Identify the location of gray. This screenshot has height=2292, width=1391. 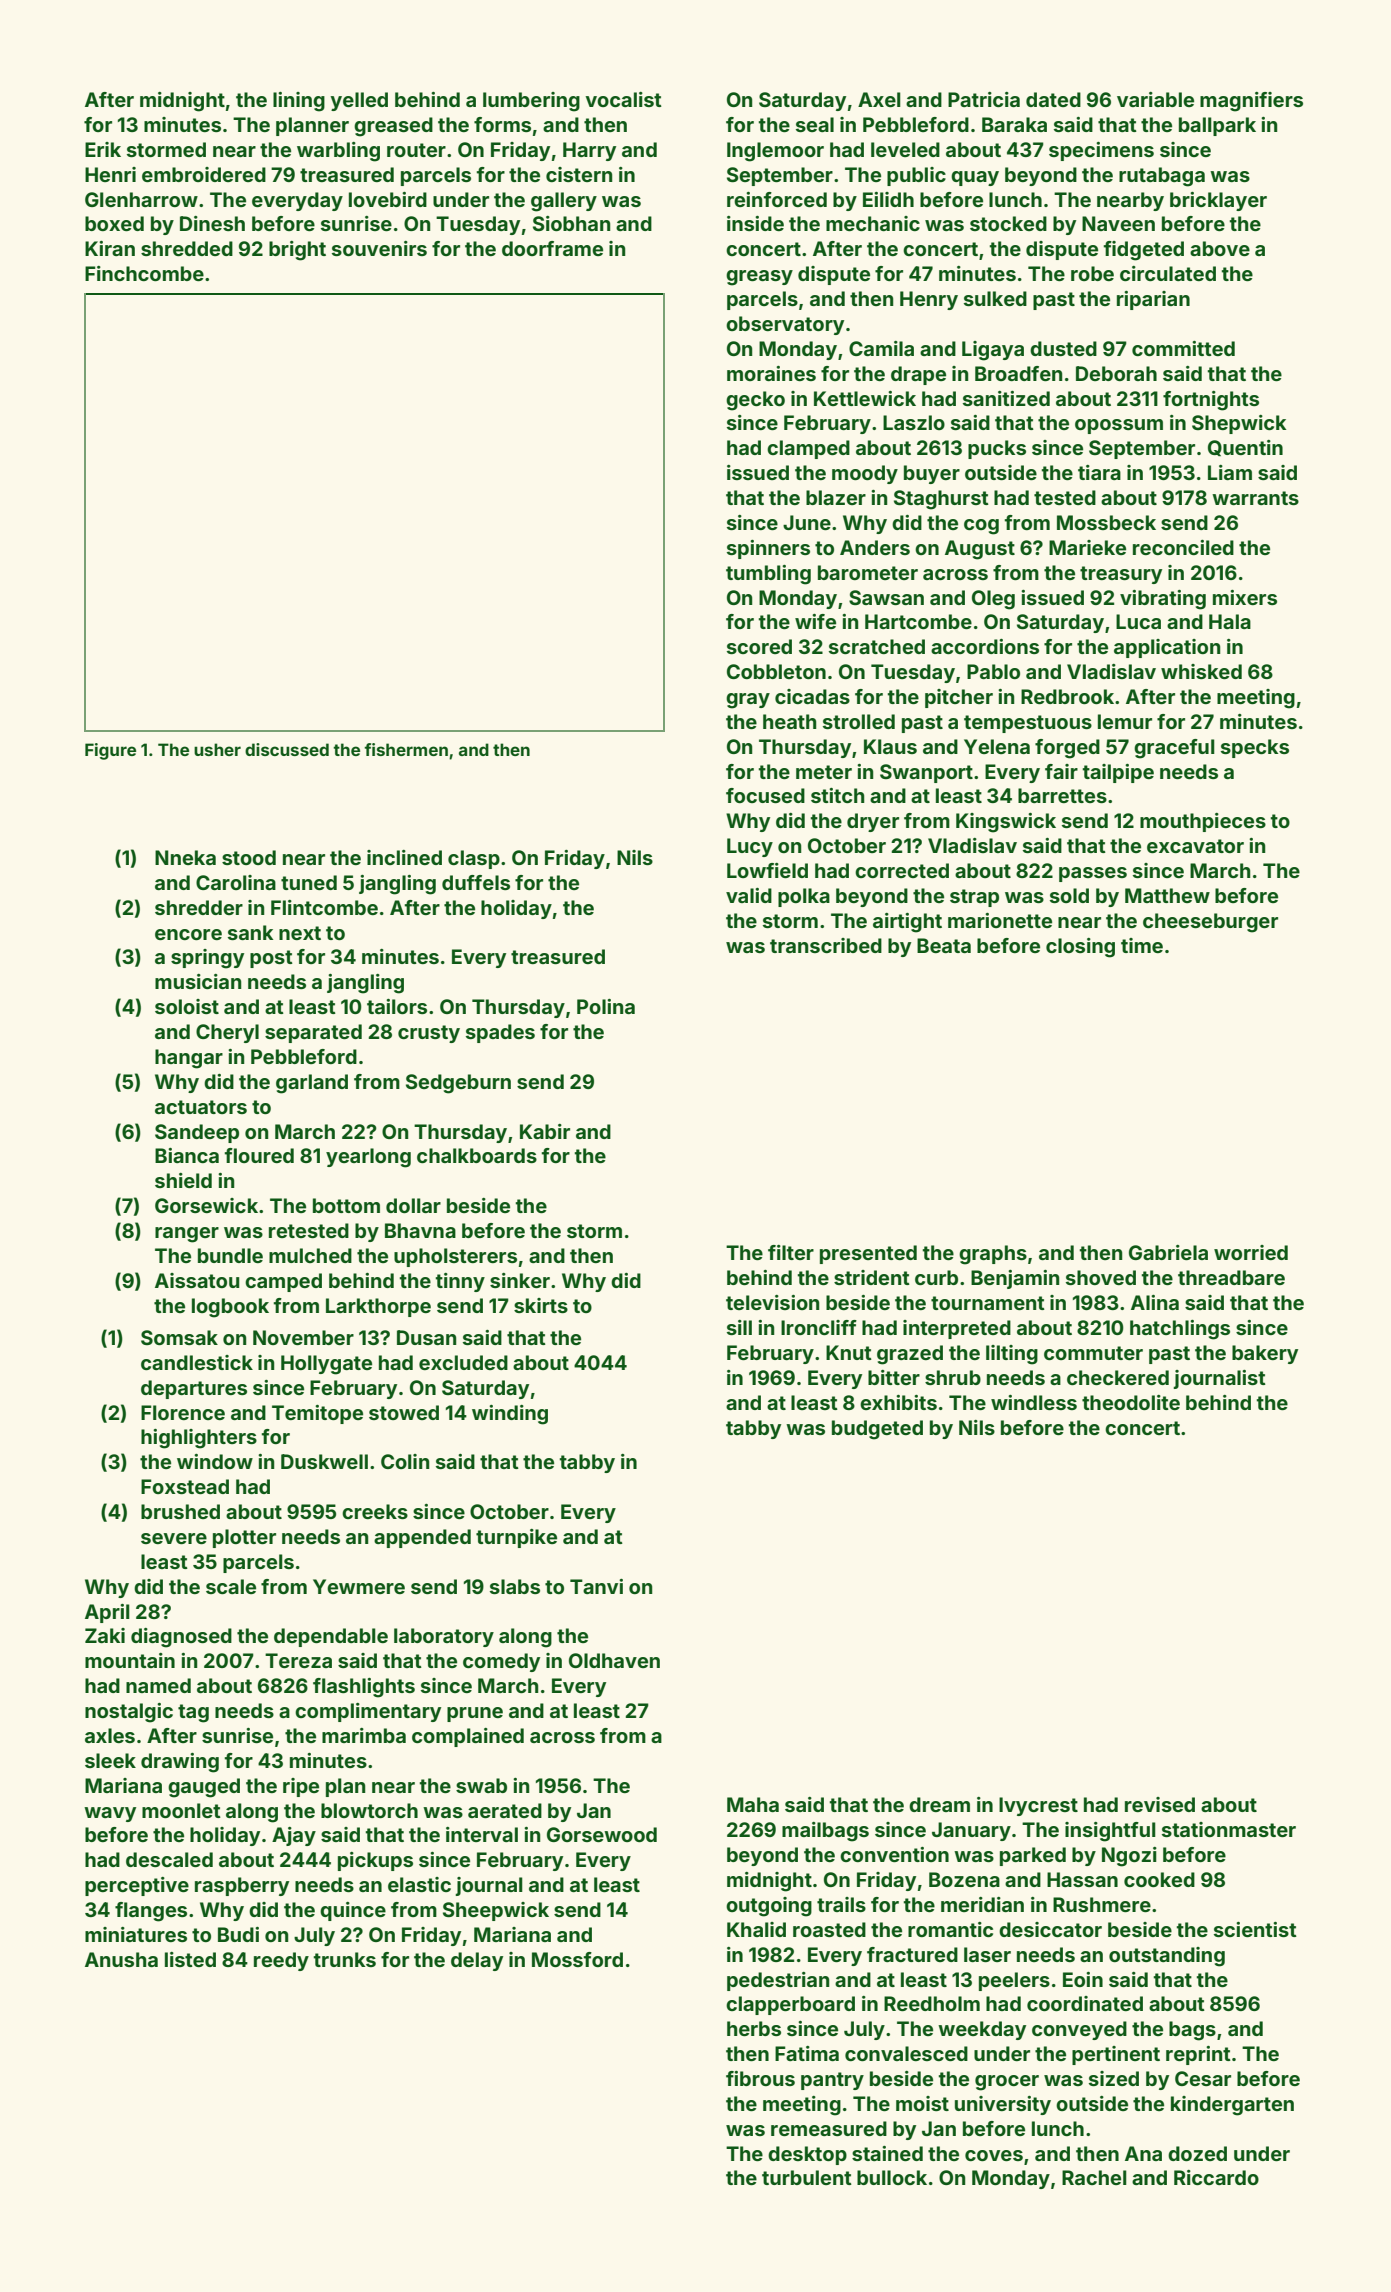
(748, 701).
